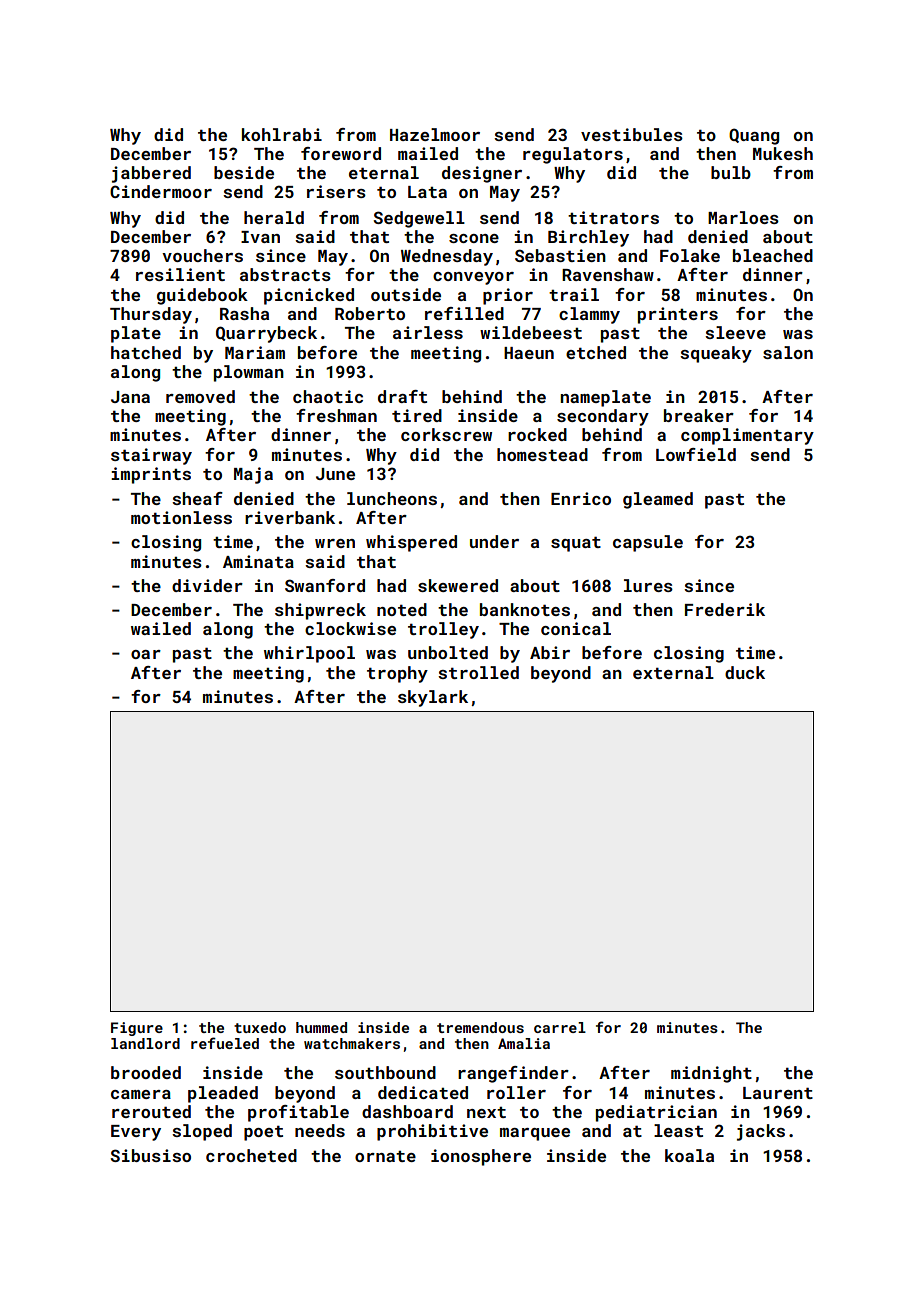 The image size is (924, 1311). What do you see at coordinates (151, 1155) in the screenshot?
I see `Sibusiso` at bounding box center [151, 1155].
